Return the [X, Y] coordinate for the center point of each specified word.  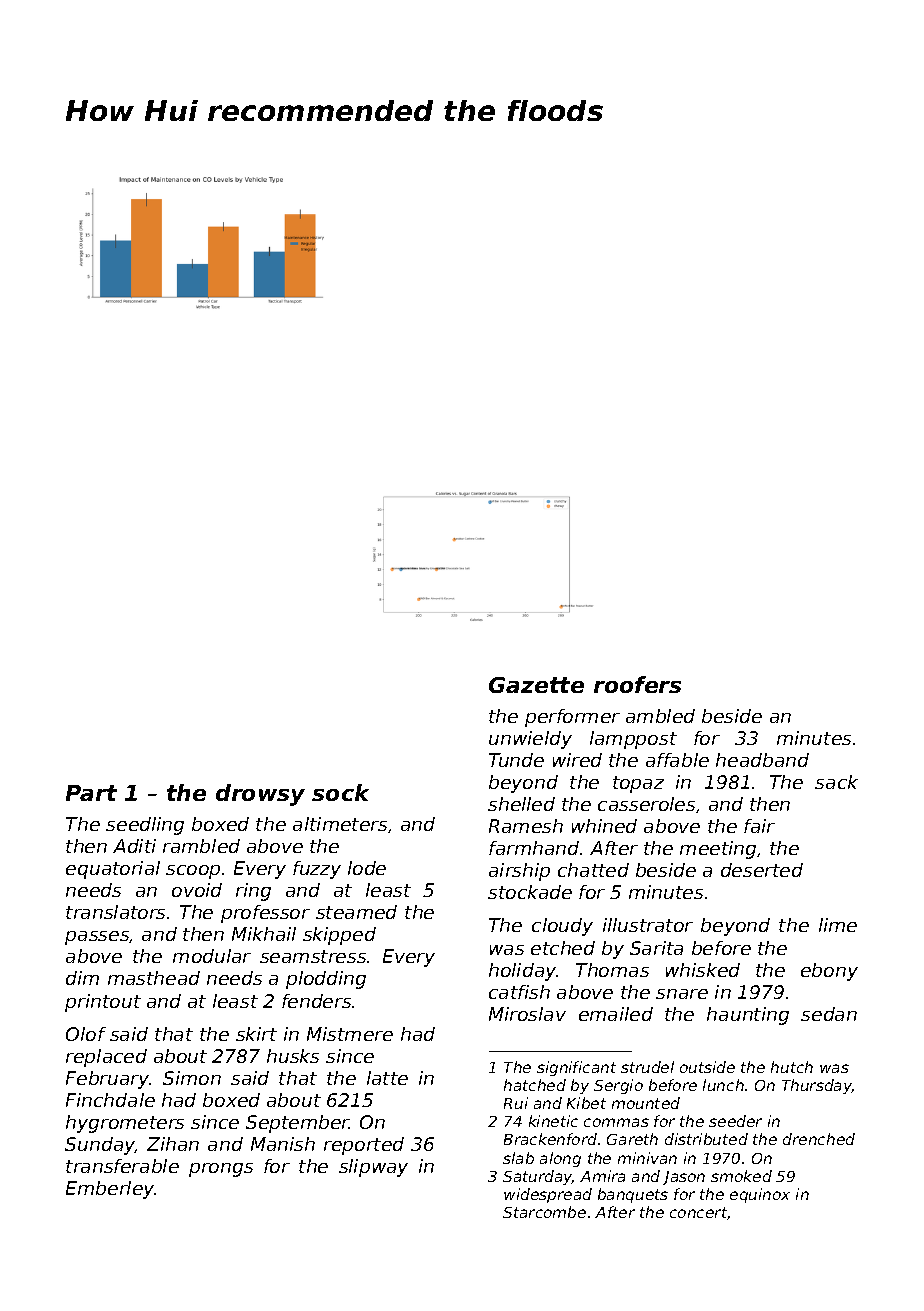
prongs [221, 1170]
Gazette [536, 685]
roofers [637, 684]
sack [836, 782]
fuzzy [317, 870]
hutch [792, 1067]
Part [91, 793]
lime [838, 925]
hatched [535, 1085]
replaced [106, 1058]
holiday [523, 972]
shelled [521, 804]
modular [212, 956]
